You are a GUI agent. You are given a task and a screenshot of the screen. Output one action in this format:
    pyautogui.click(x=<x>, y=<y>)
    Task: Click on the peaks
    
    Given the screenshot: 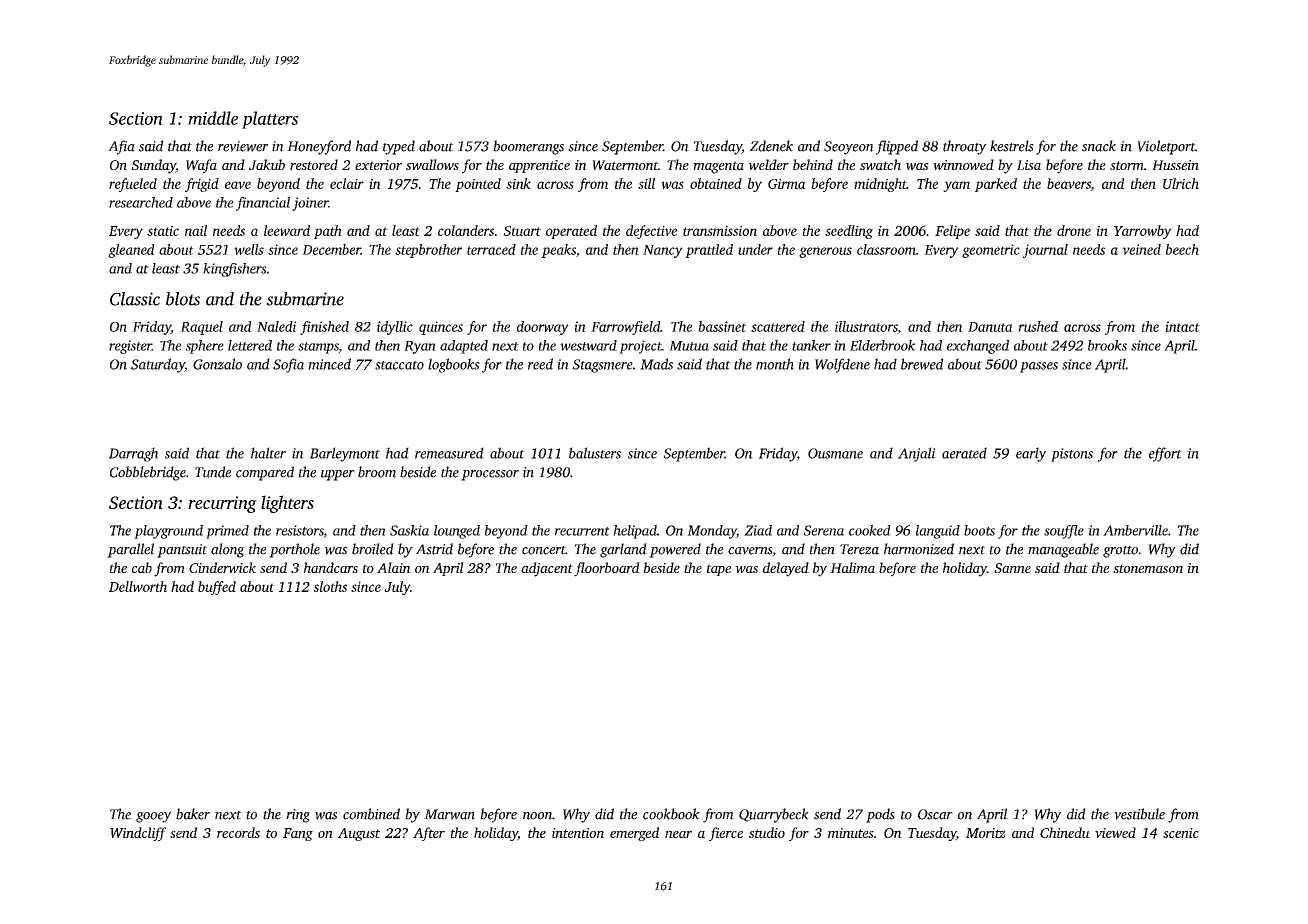 What is the action you would take?
    pyautogui.click(x=558, y=251)
